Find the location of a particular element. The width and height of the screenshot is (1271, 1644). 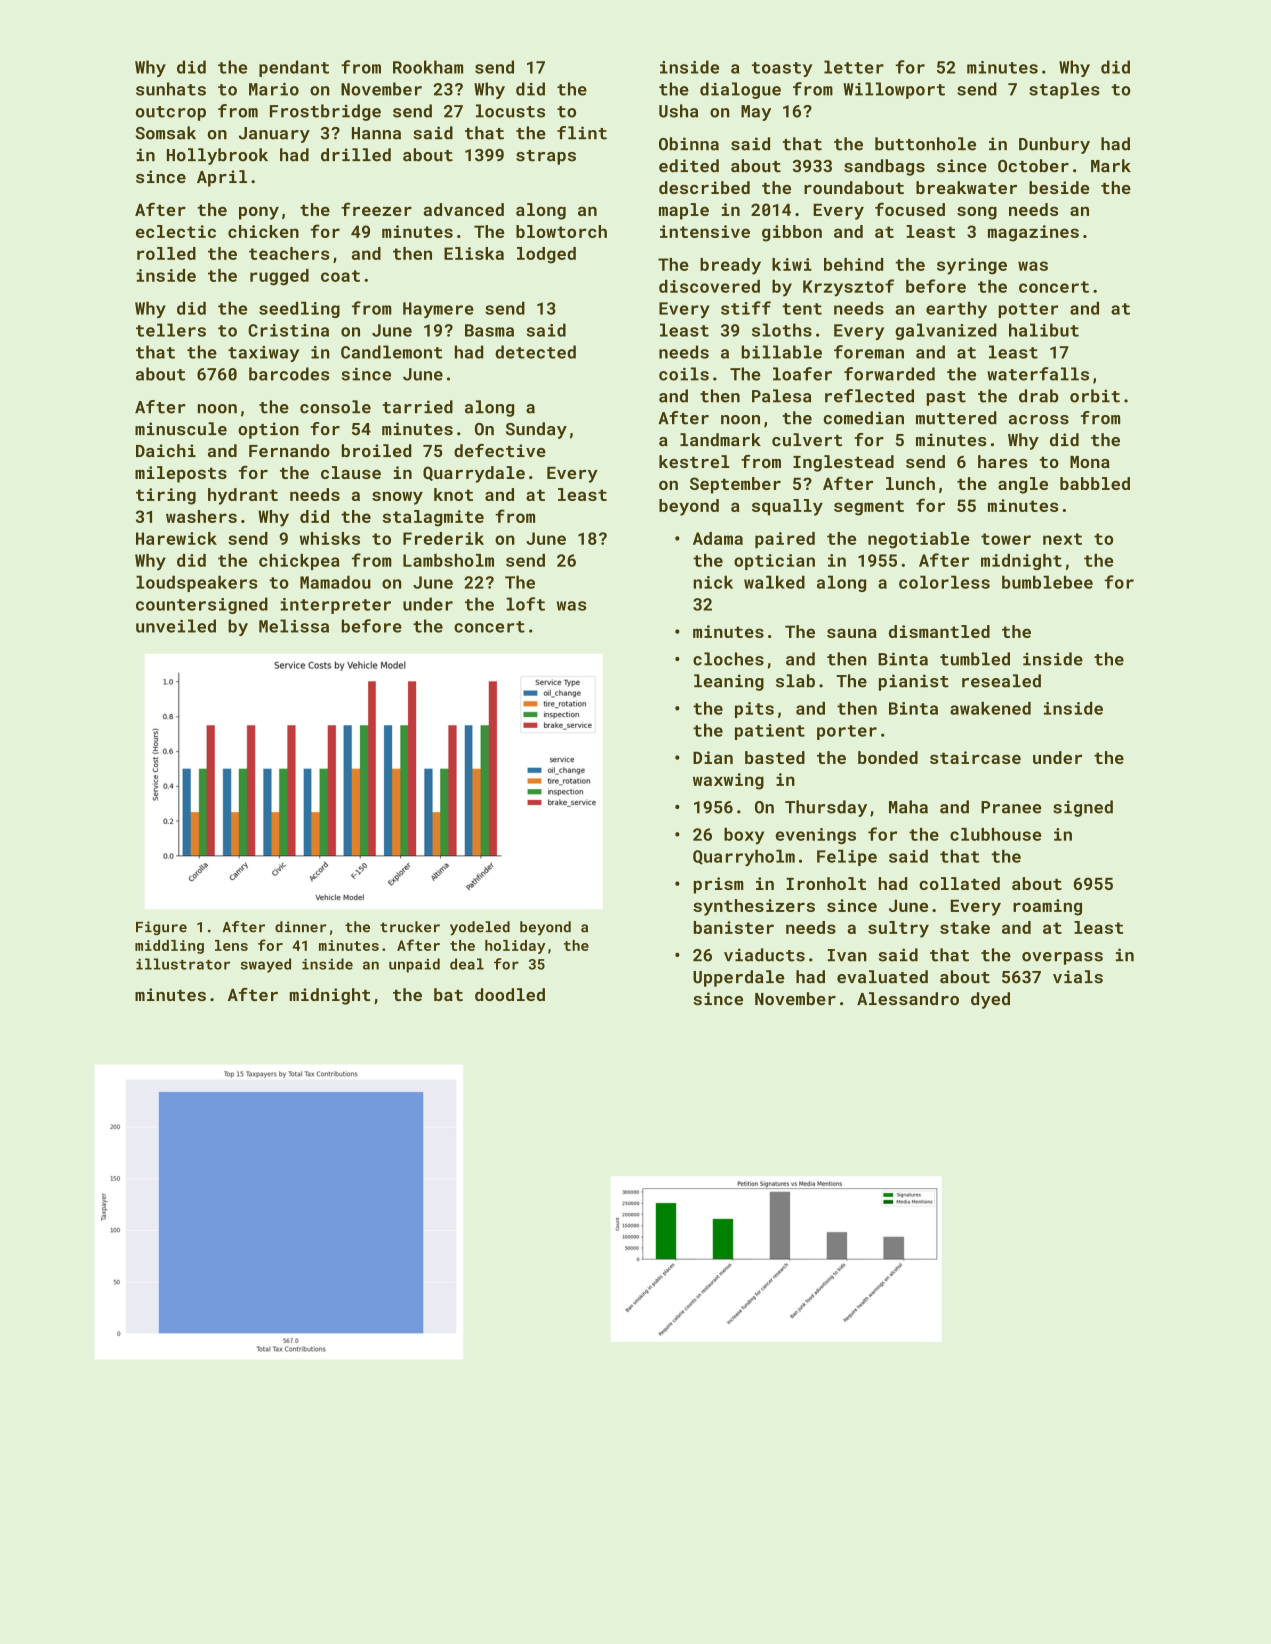

Krzysztof is located at coordinates (848, 288).
